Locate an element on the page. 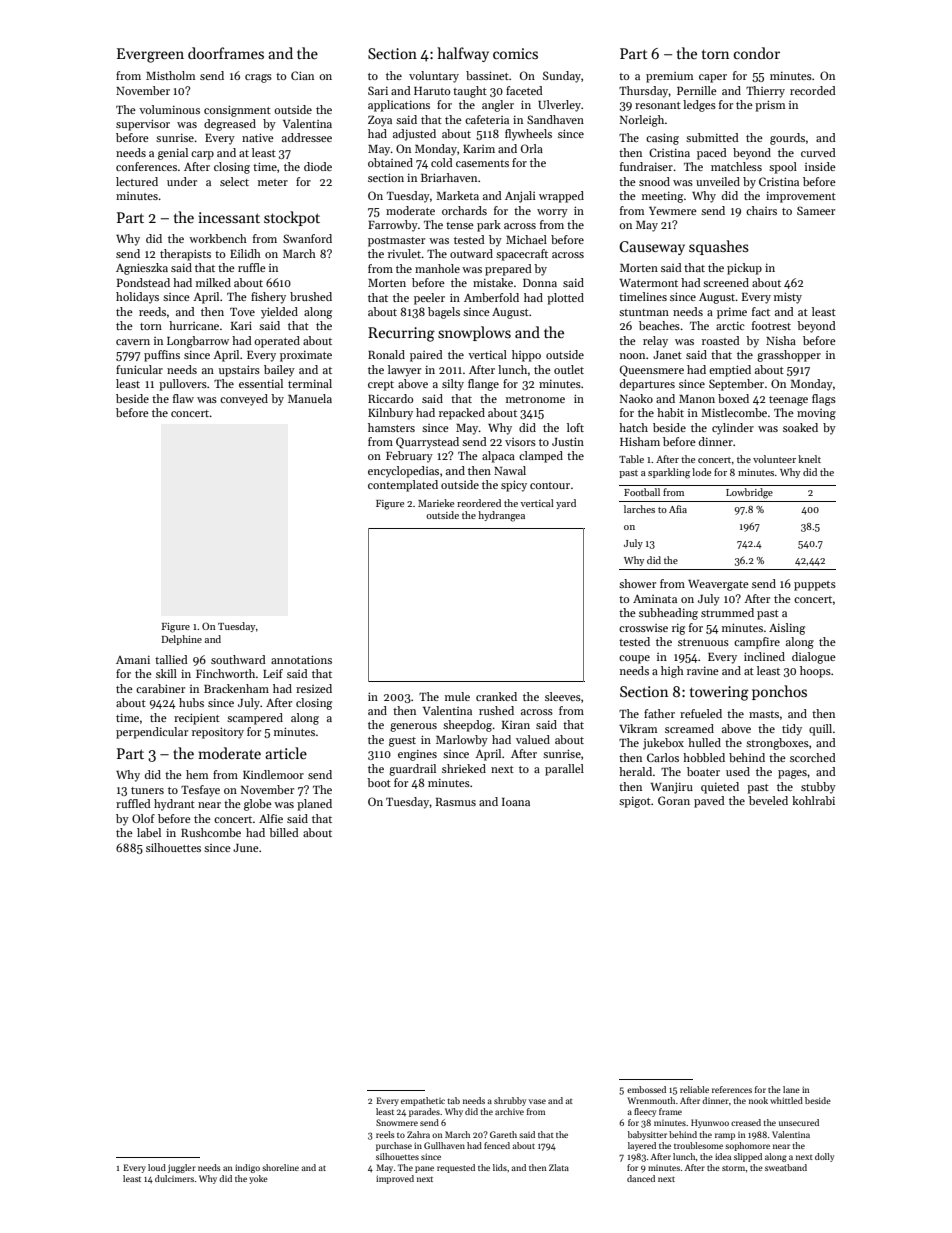  hydrangea is located at coordinates (501, 516).
